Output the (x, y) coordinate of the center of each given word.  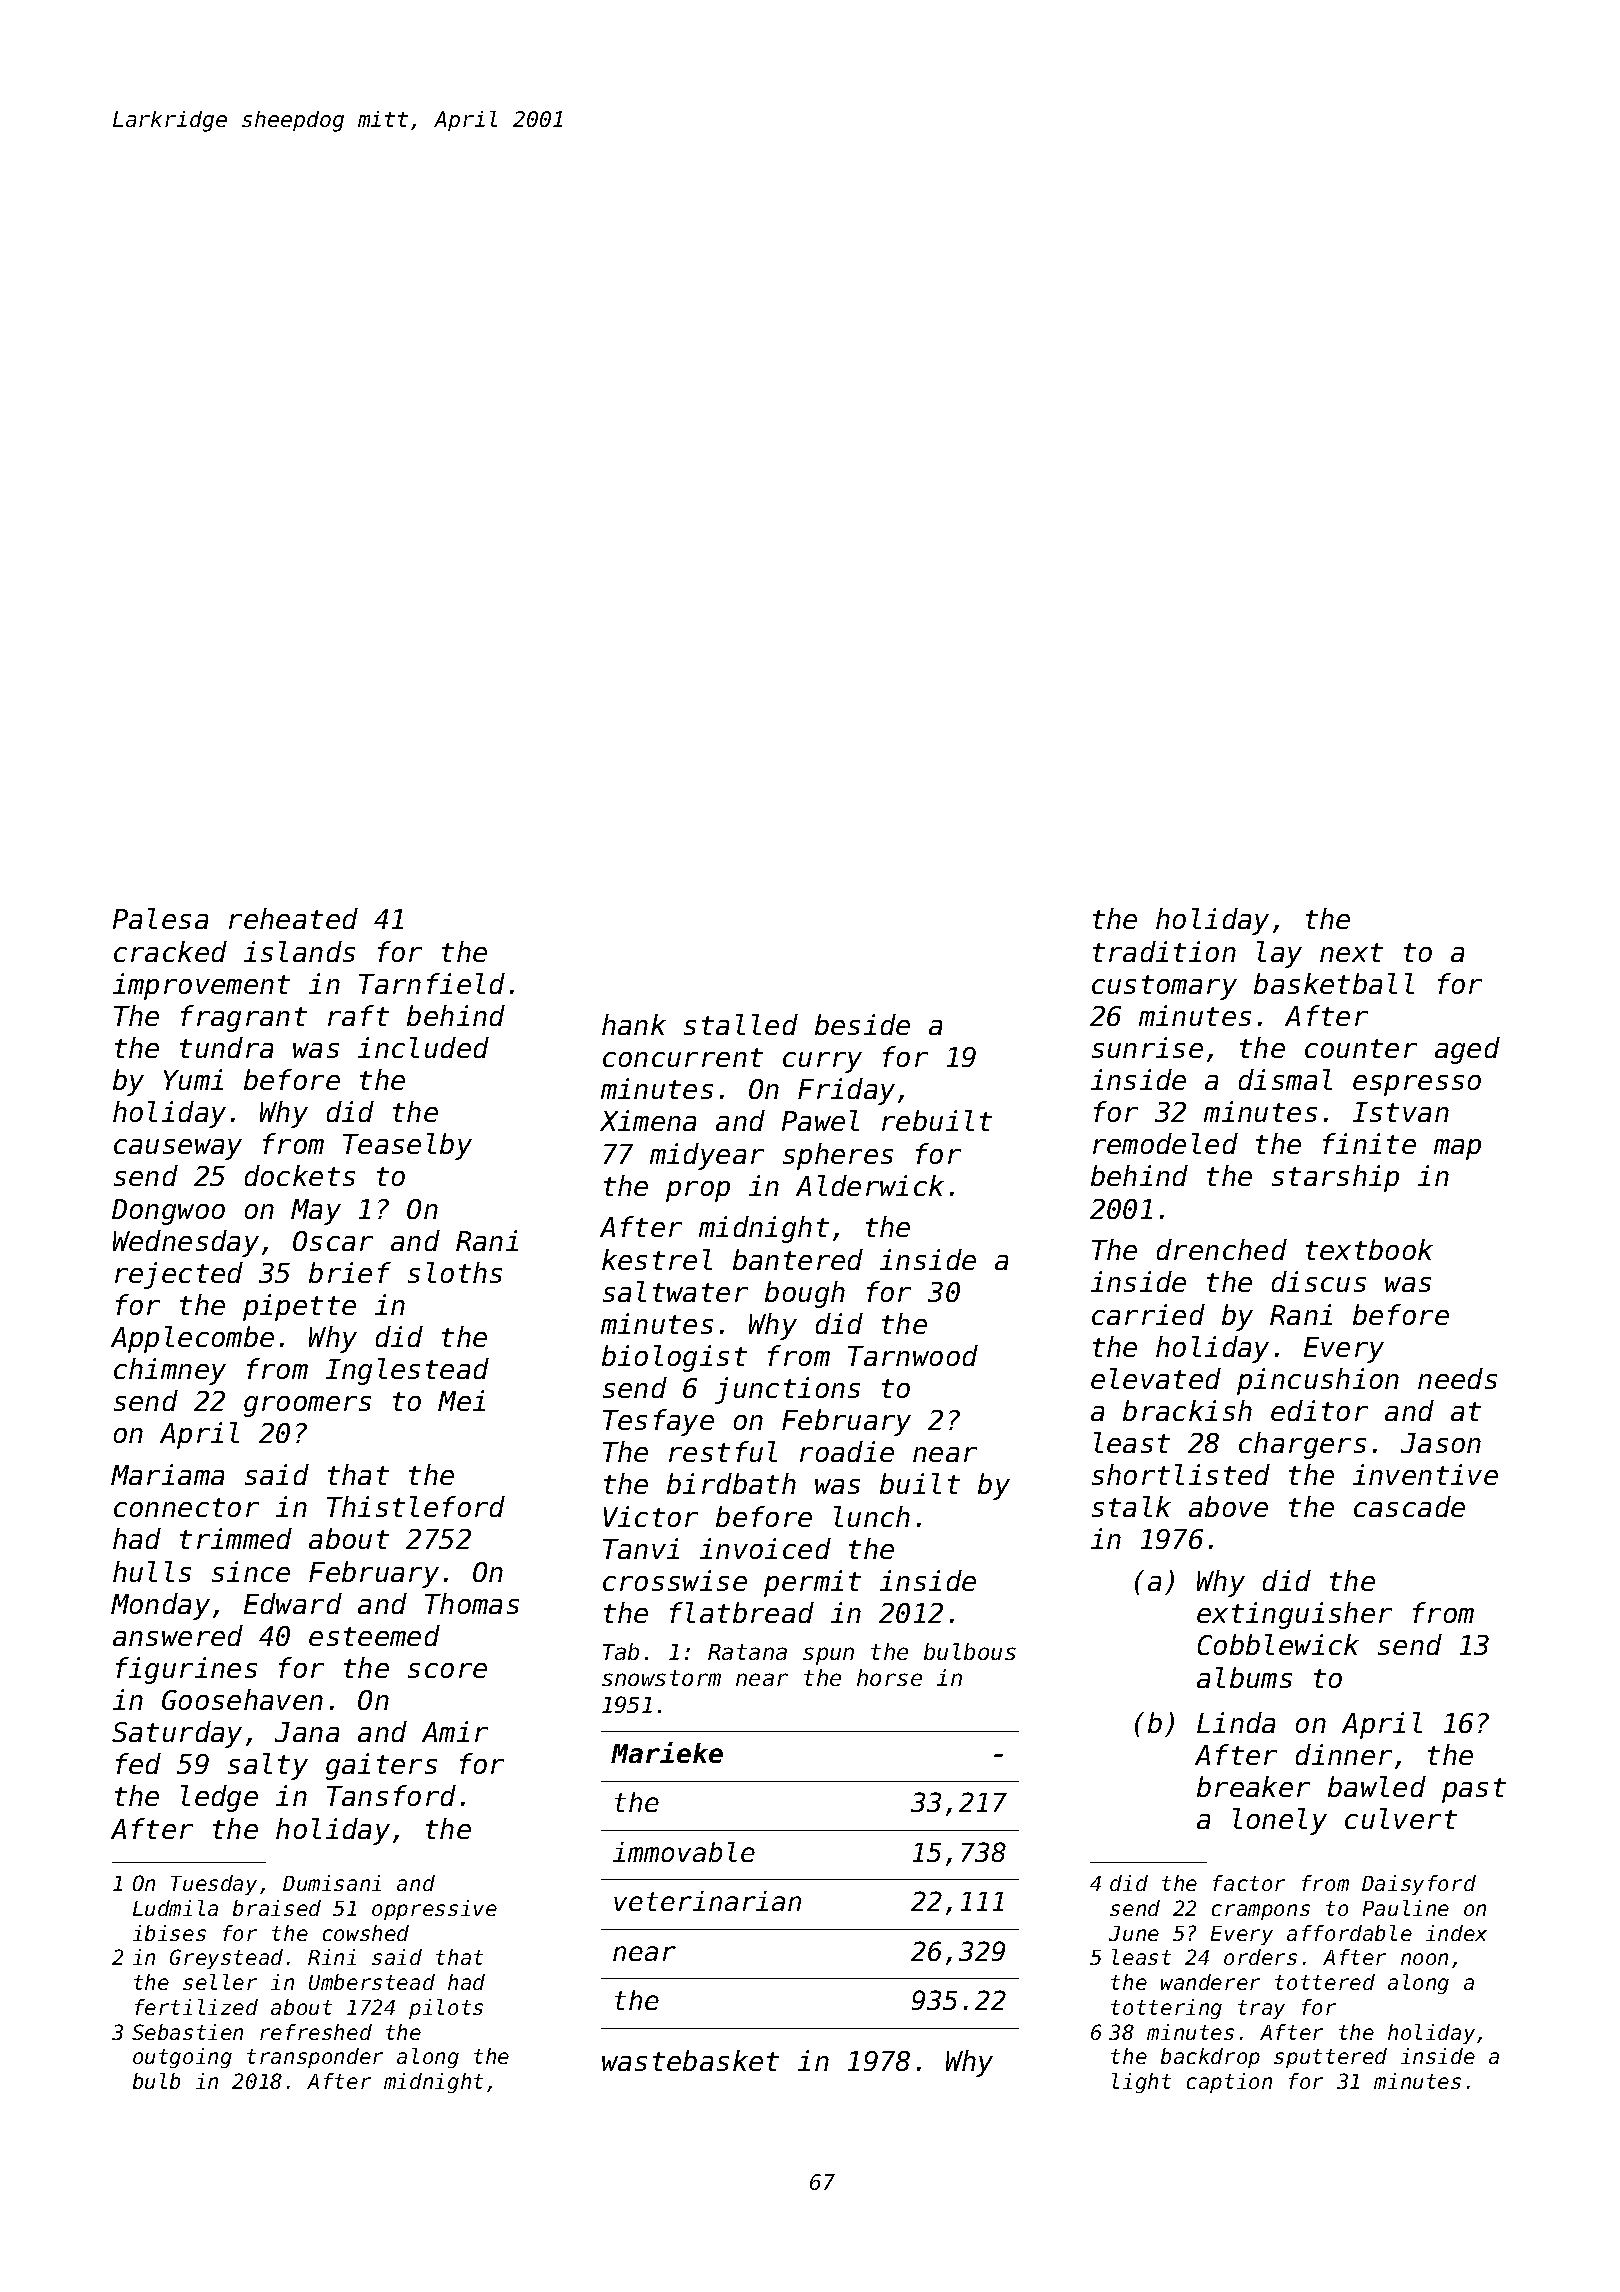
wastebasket (690, 2060)
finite (1369, 1143)
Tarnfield (432, 983)
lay (1279, 954)
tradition (1164, 951)
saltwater (675, 1291)
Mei (461, 1400)
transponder (315, 2058)
